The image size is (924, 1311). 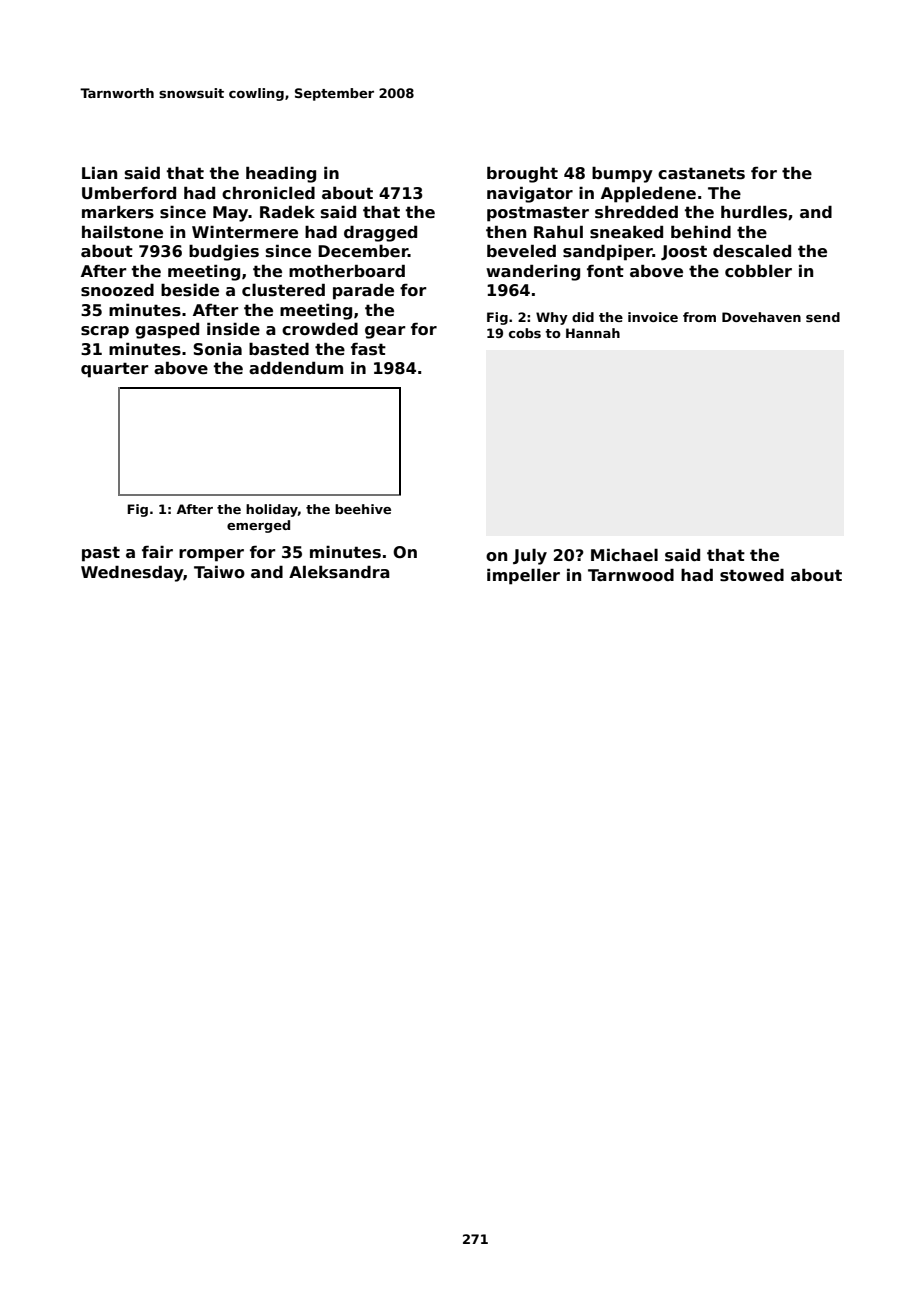 I want to click on past, so click(x=101, y=554).
